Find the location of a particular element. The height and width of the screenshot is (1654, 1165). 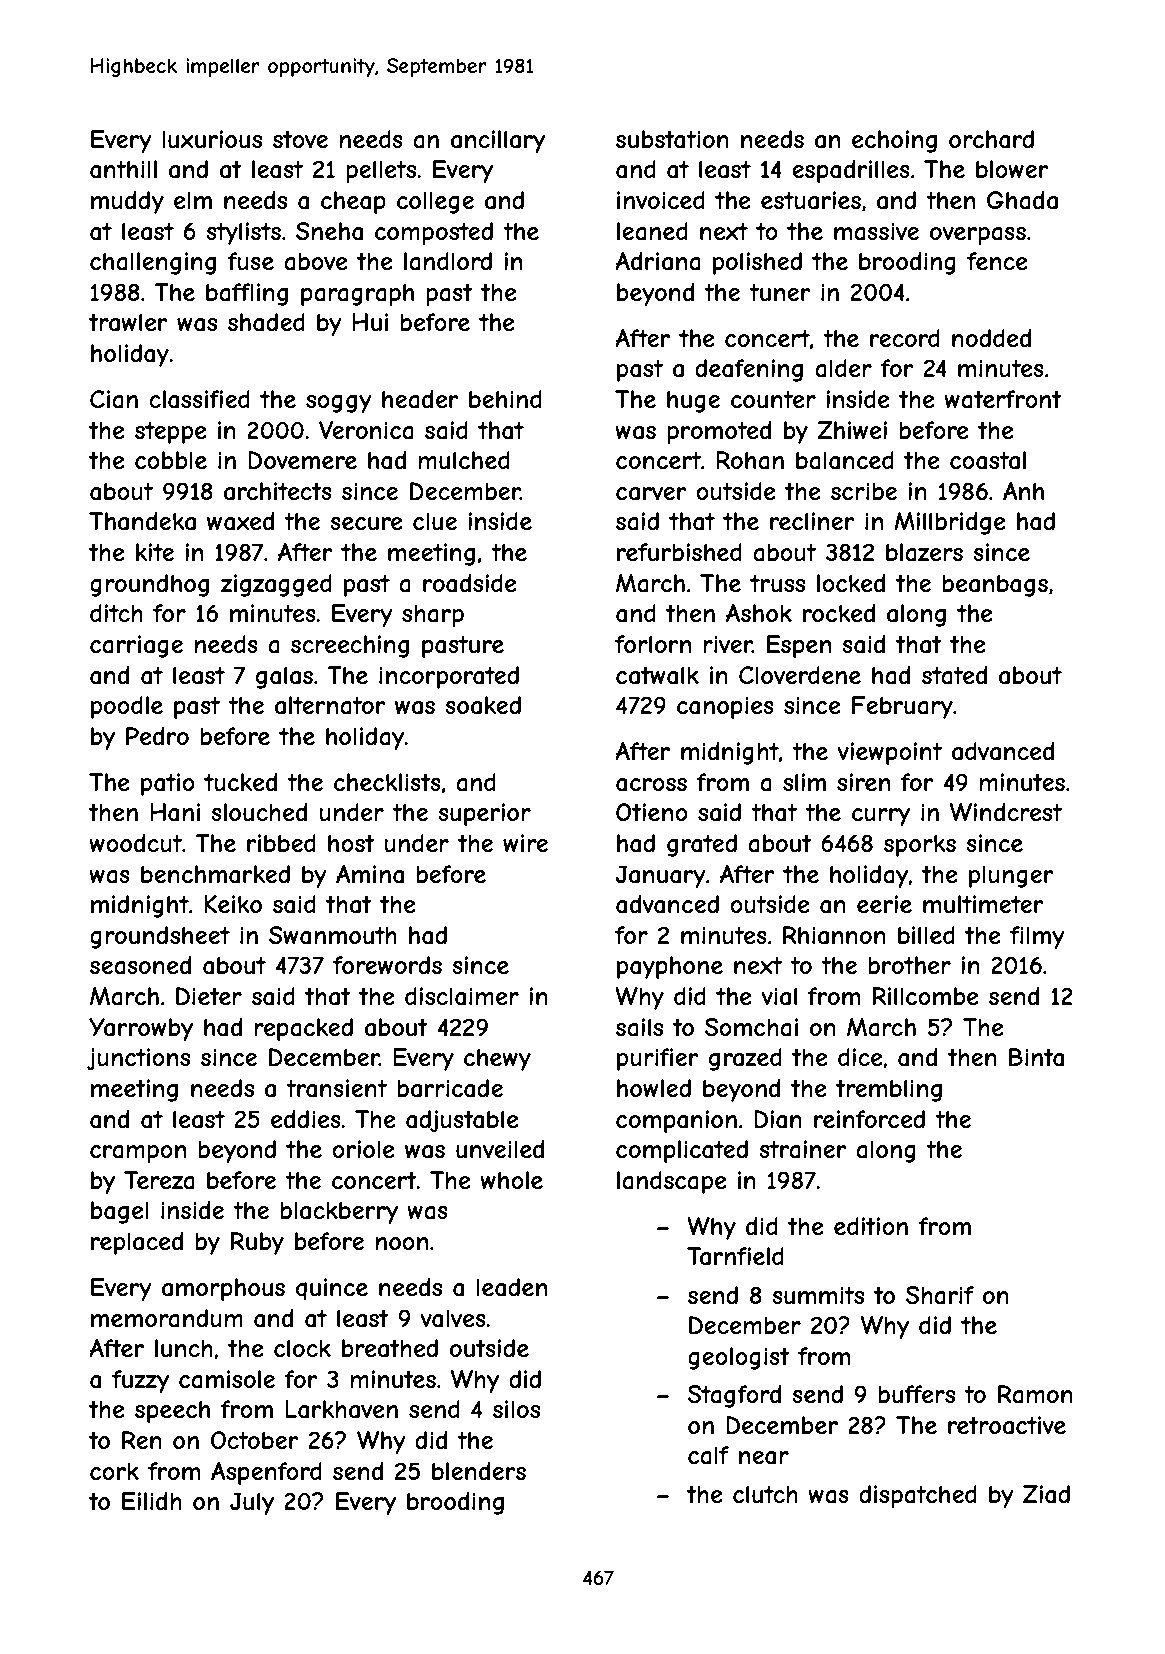

huge is located at coordinates (693, 401).
